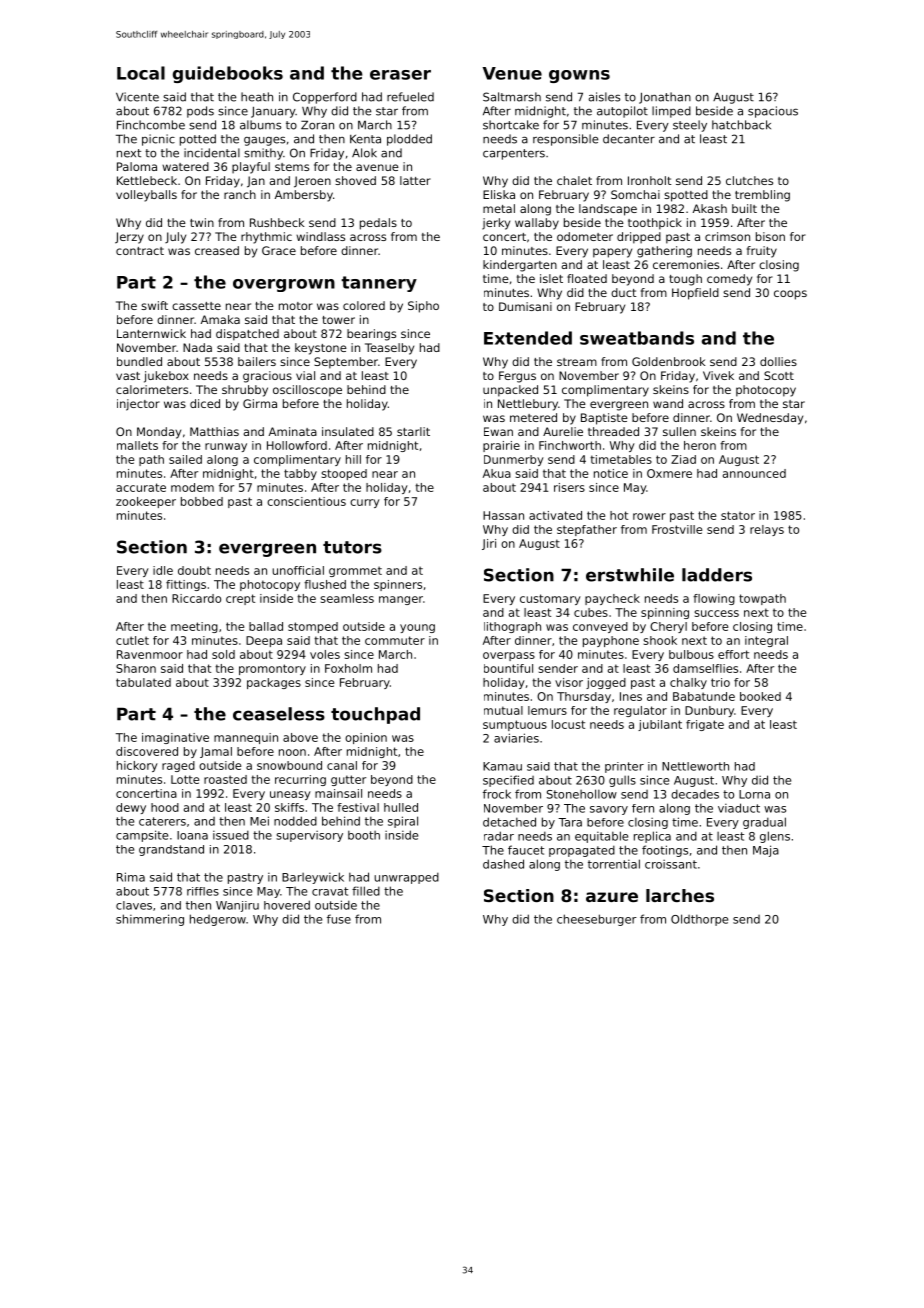 The width and height of the page is (924, 1308). I want to click on Jonathan, so click(665, 98).
